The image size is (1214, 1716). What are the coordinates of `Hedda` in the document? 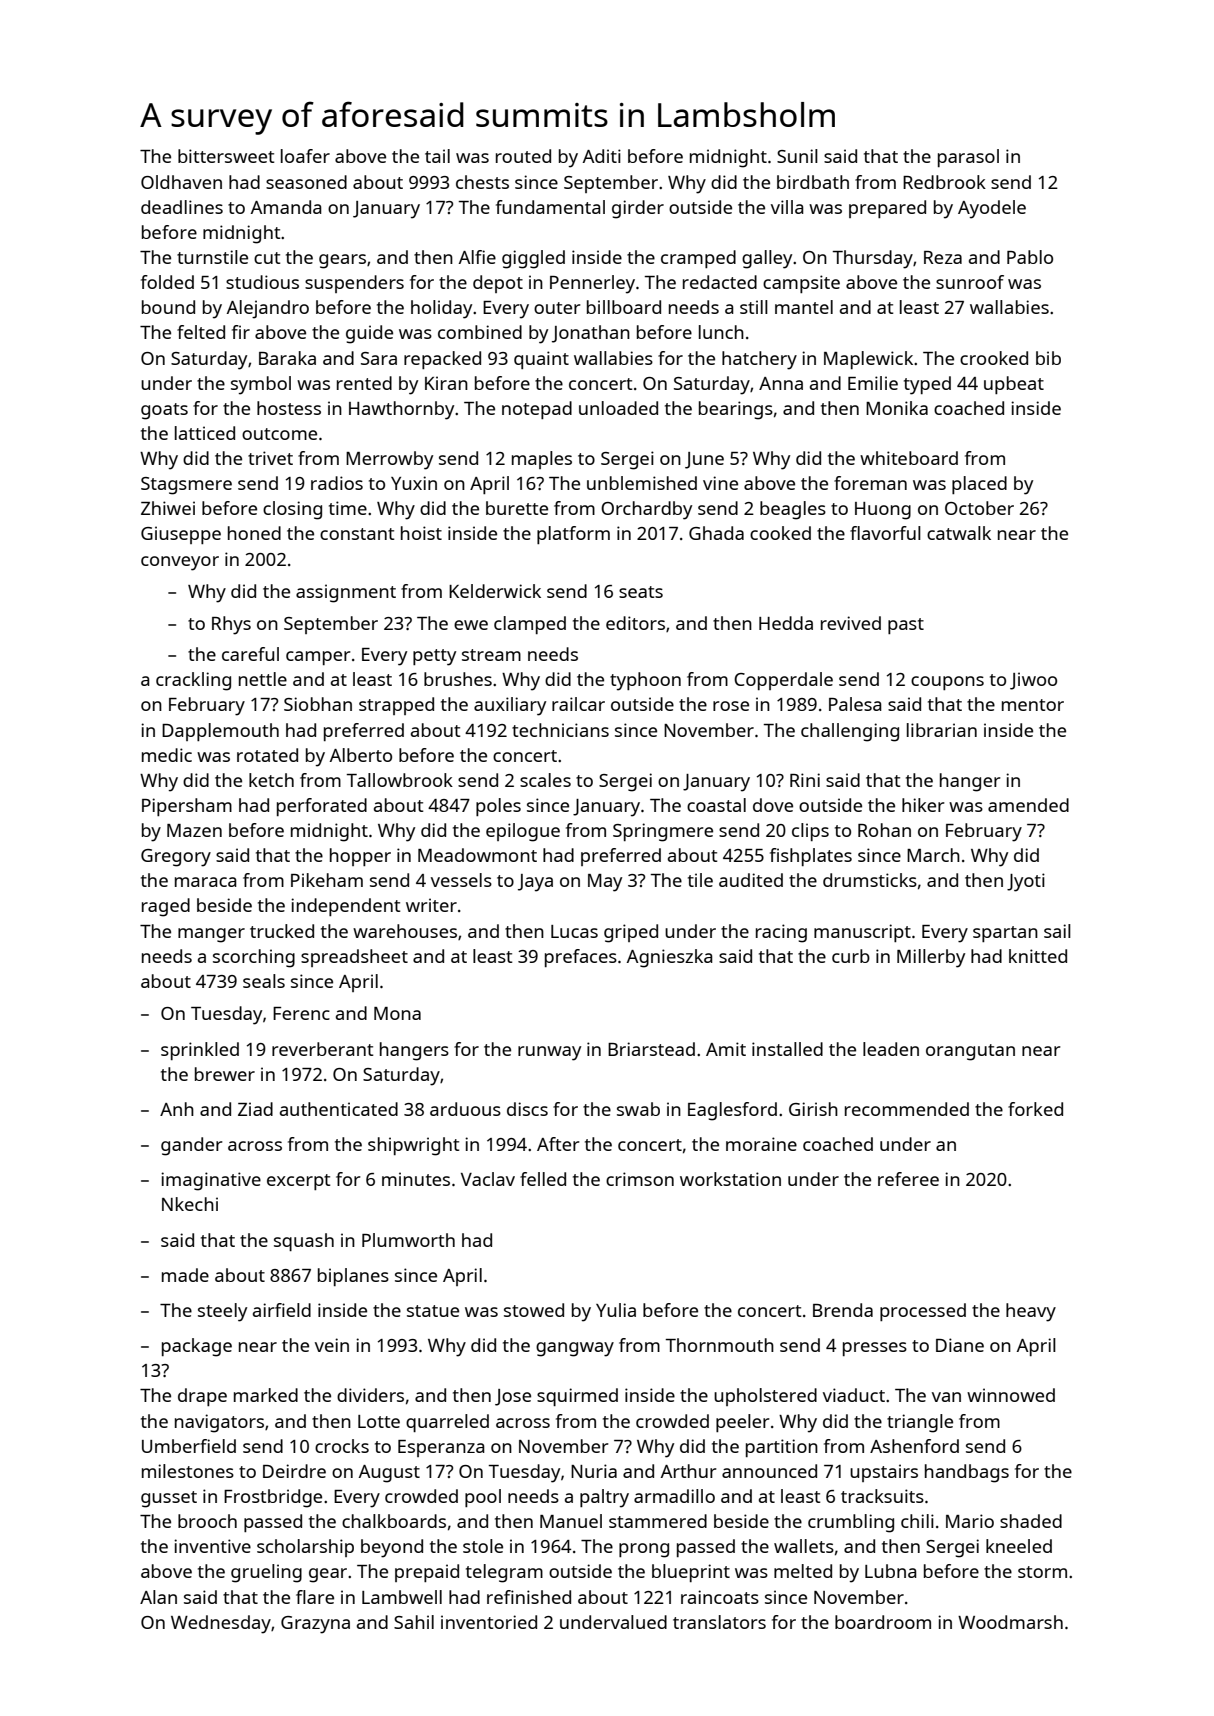 It's located at (786, 623).
